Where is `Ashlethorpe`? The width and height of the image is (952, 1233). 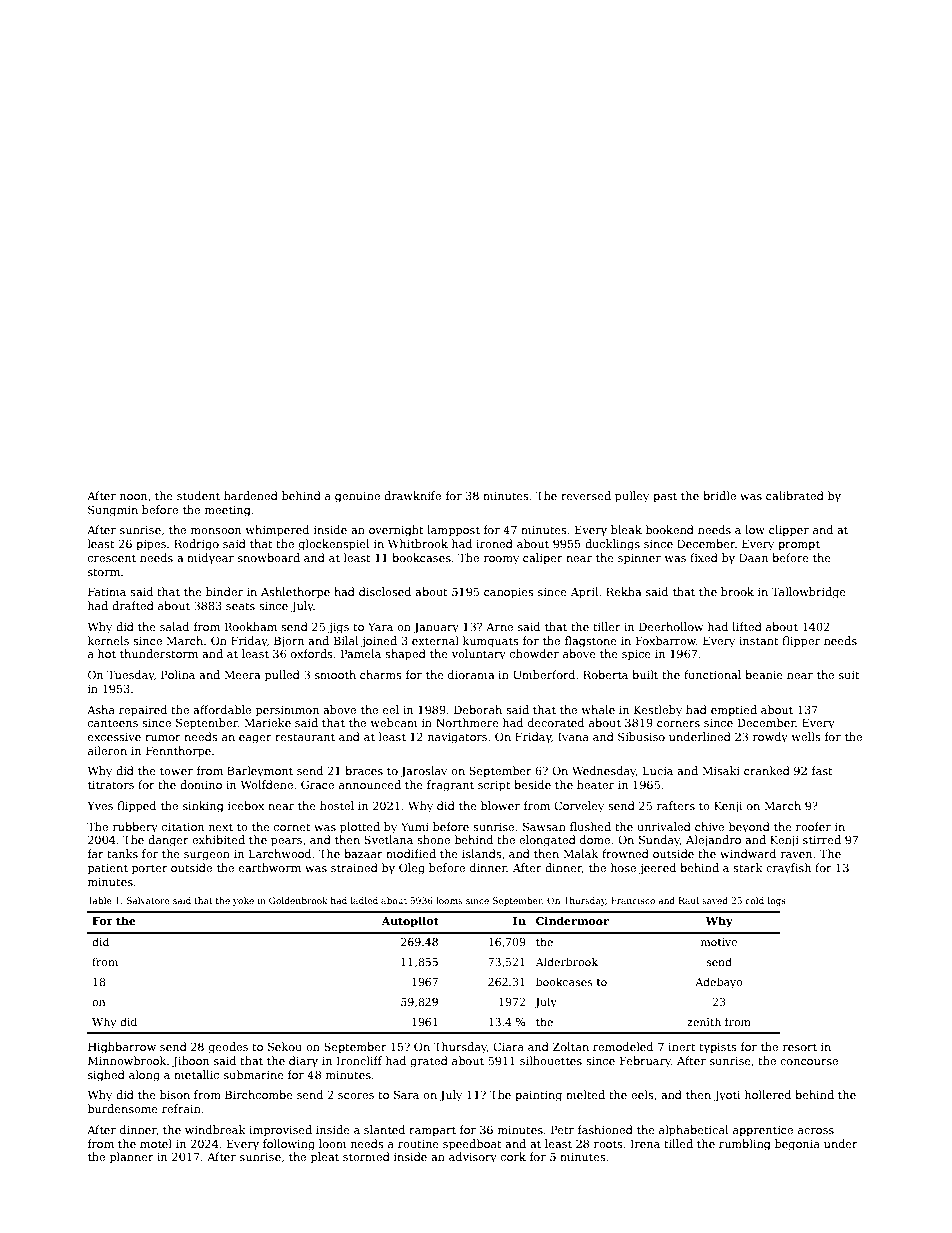
Ashlethorpe is located at coordinates (295, 593).
